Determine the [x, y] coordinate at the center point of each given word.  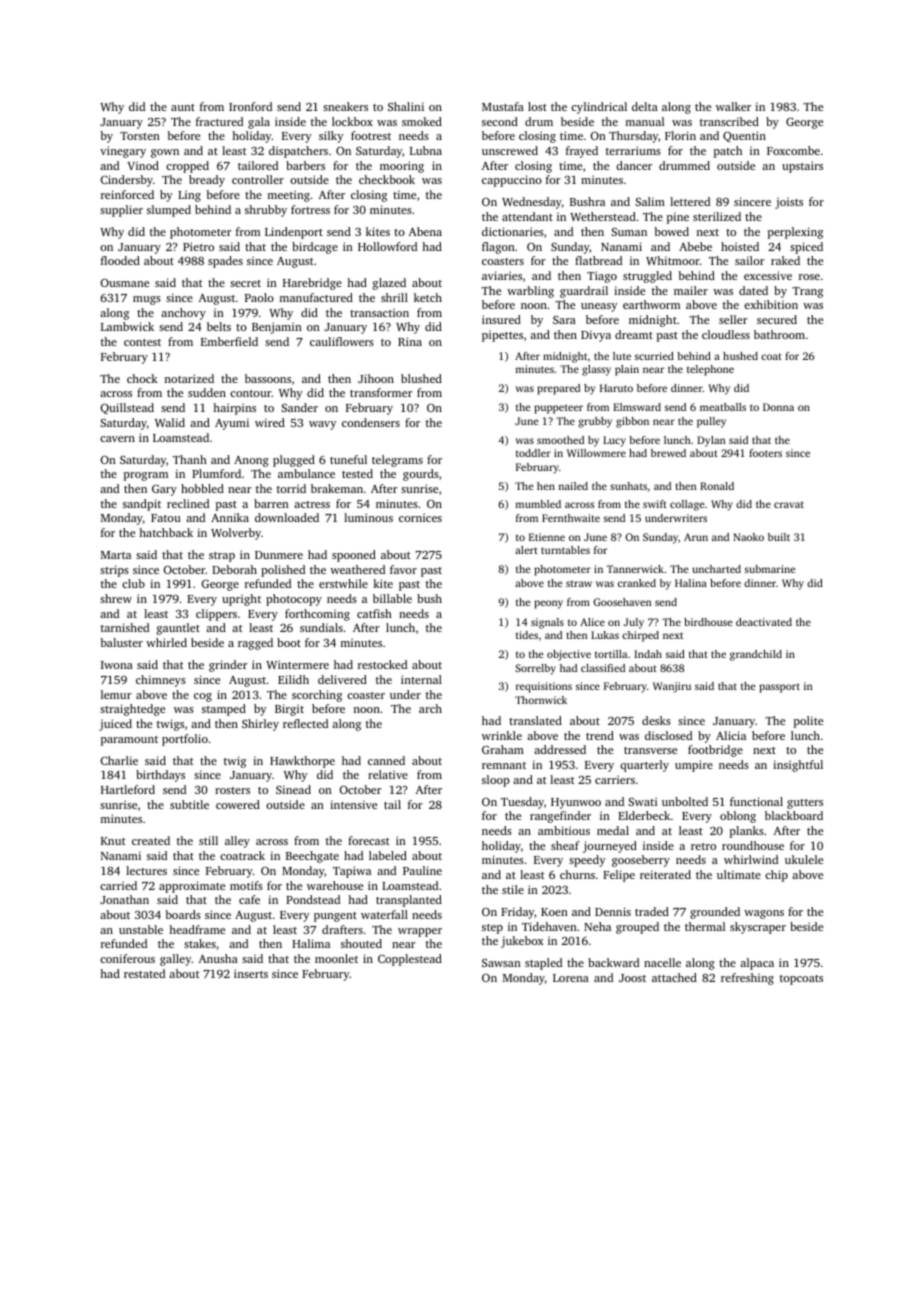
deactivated [764, 622]
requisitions [544, 687]
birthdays [160, 776]
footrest [371, 135]
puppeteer [558, 409]
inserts [251, 973]
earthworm [651, 304]
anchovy [183, 314]
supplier [121, 211]
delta [645, 106]
